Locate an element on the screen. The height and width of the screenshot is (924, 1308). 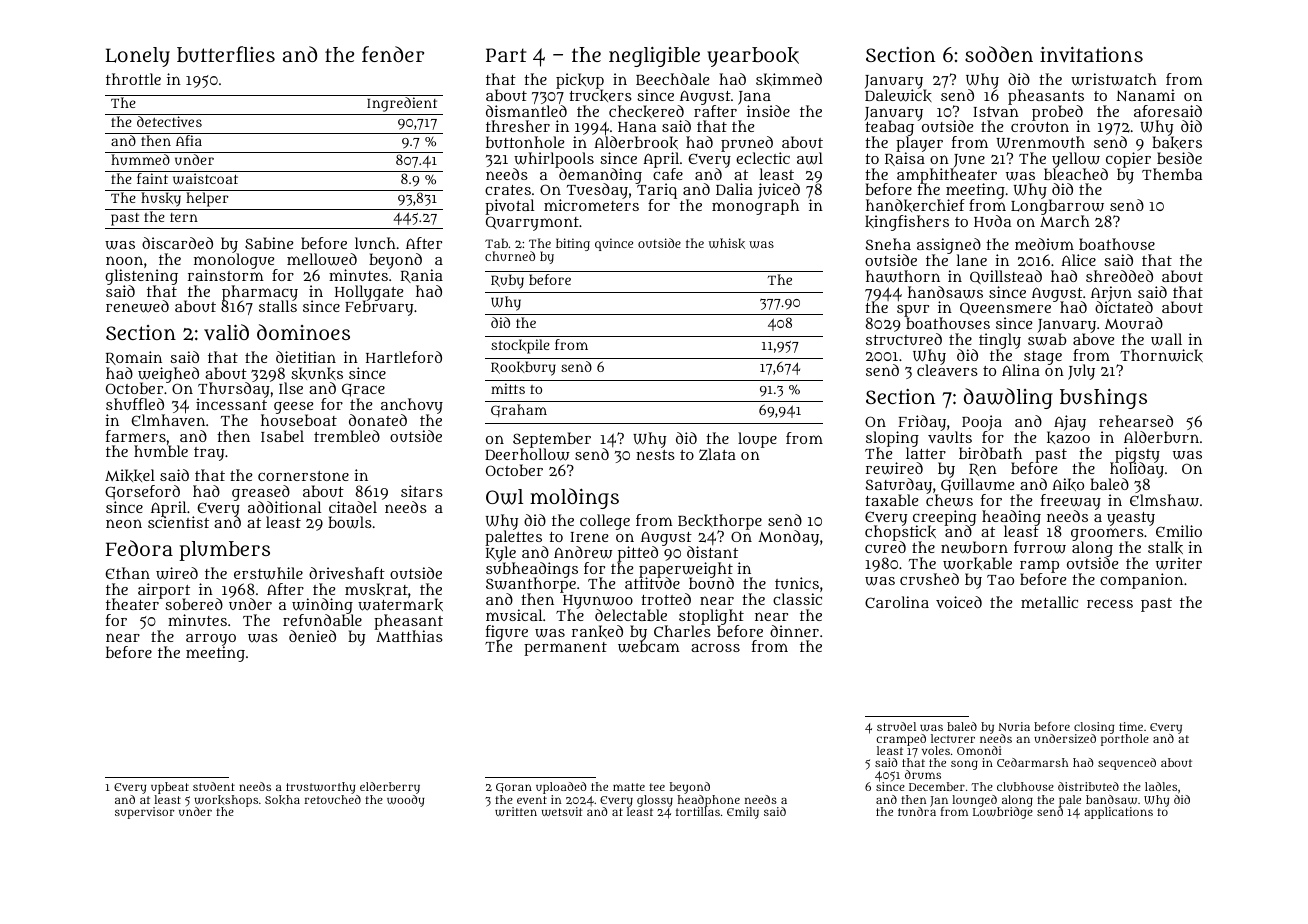
whisk is located at coordinates (727, 243).
